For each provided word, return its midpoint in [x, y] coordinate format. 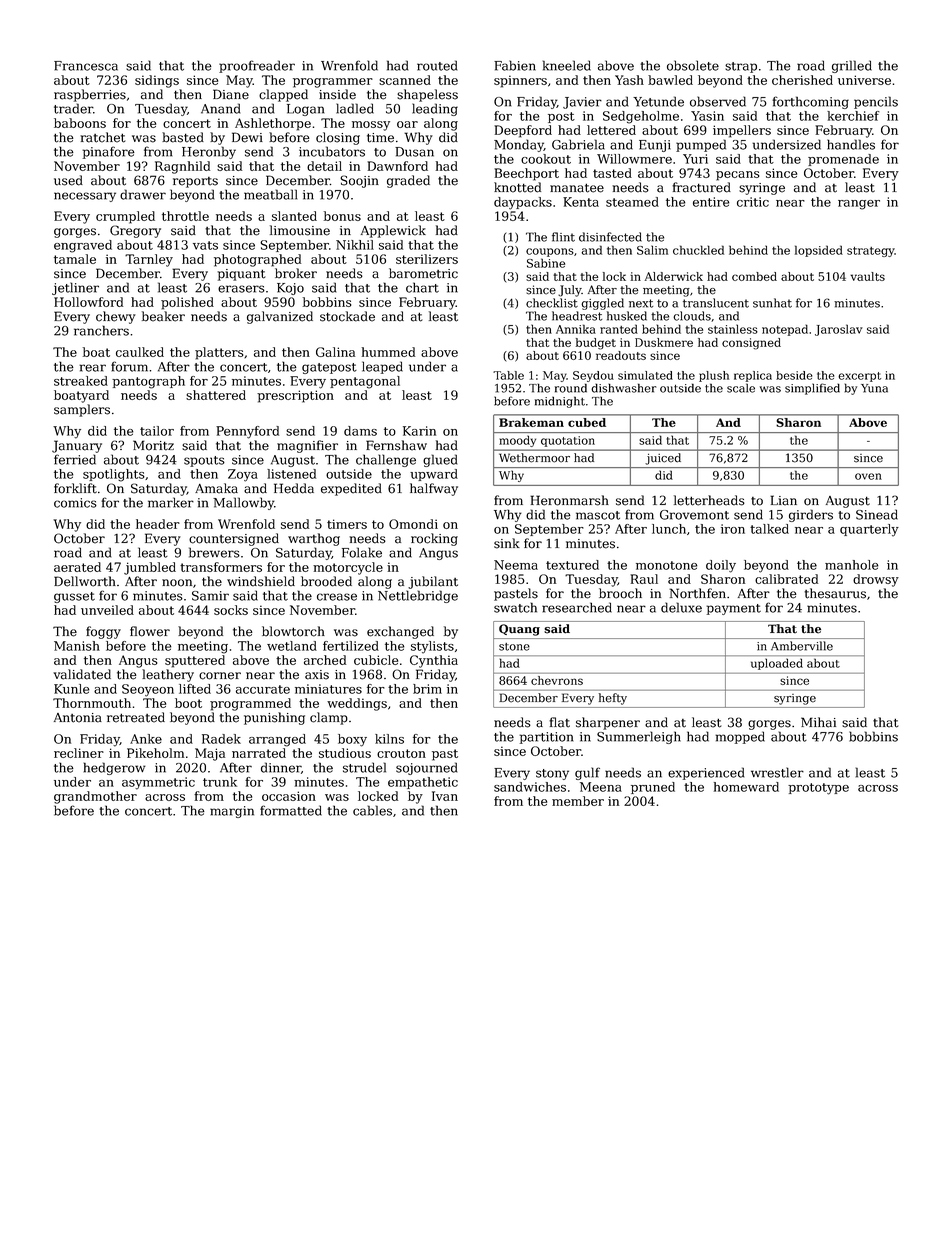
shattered [216, 395]
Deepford [523, 131]
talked [769, 529]
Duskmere [664, 342]
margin [232, 812]
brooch [620, 593]
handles [851, 144]
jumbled [150, 568]
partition [546, 738]
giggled [602, 304]
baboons [80, 123]
